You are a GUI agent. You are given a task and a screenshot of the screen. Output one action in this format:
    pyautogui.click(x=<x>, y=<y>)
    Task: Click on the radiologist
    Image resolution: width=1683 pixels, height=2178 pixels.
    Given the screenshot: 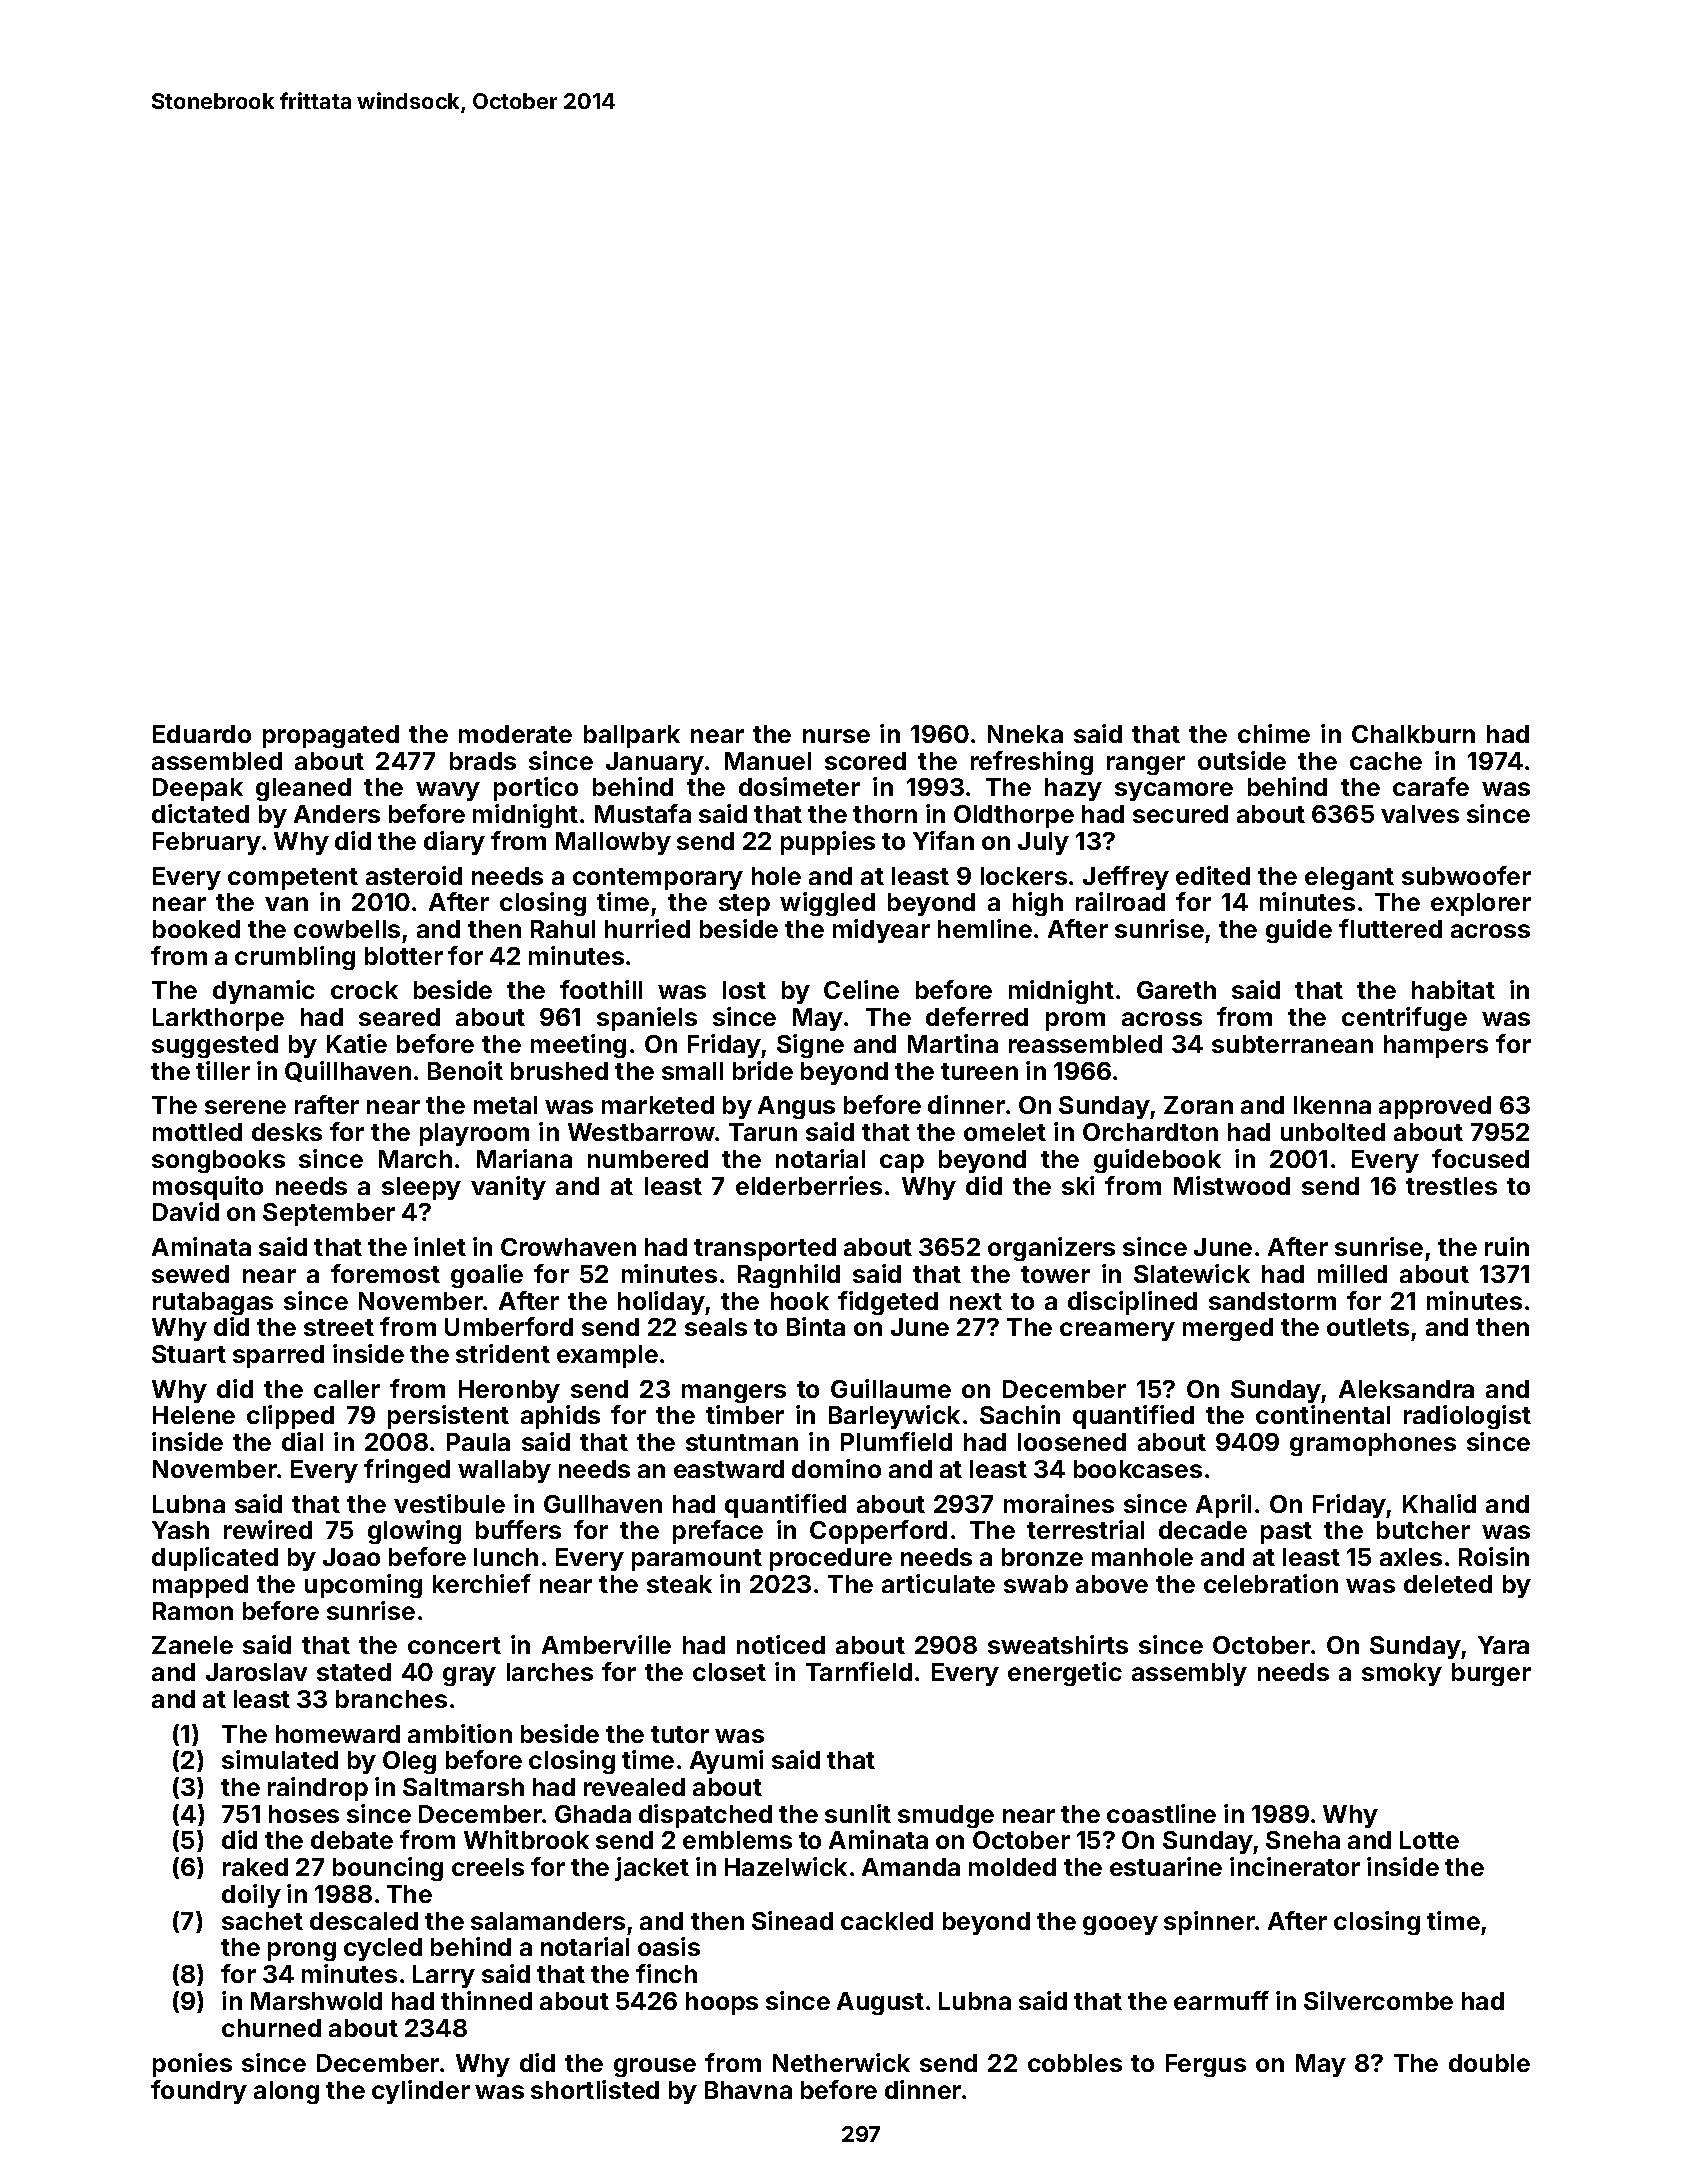 What is the action you would take?
    pyautogui.click(x=1467, y=1417)
